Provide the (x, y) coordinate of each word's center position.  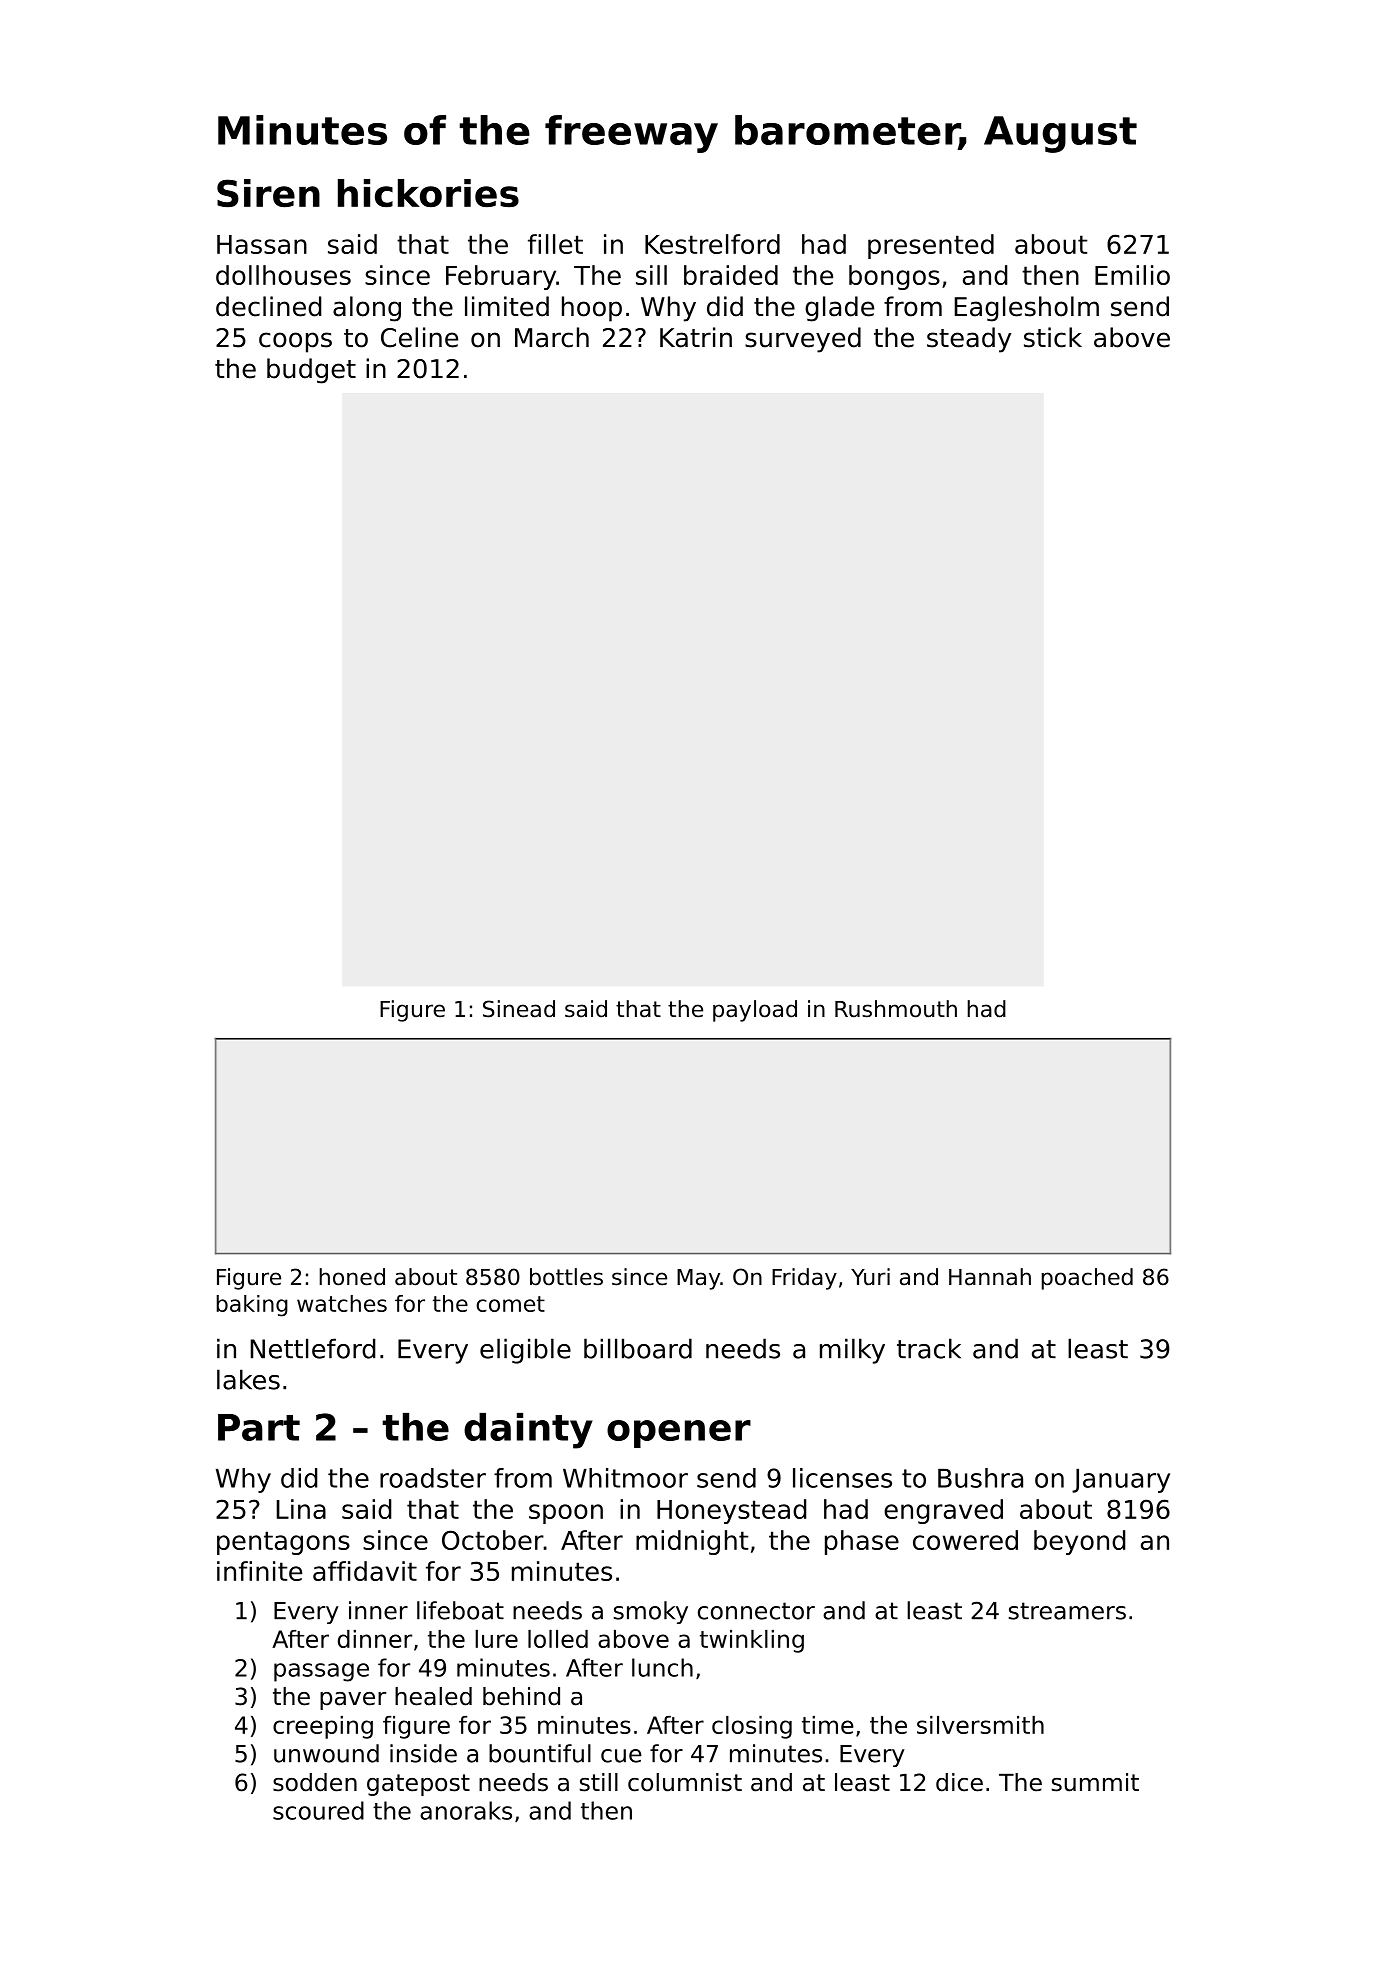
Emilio (1132, 275)
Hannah (990, 1277)
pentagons (283, 1543)
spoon (566, 1514)
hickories (428, 193)
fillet (555, 244)
